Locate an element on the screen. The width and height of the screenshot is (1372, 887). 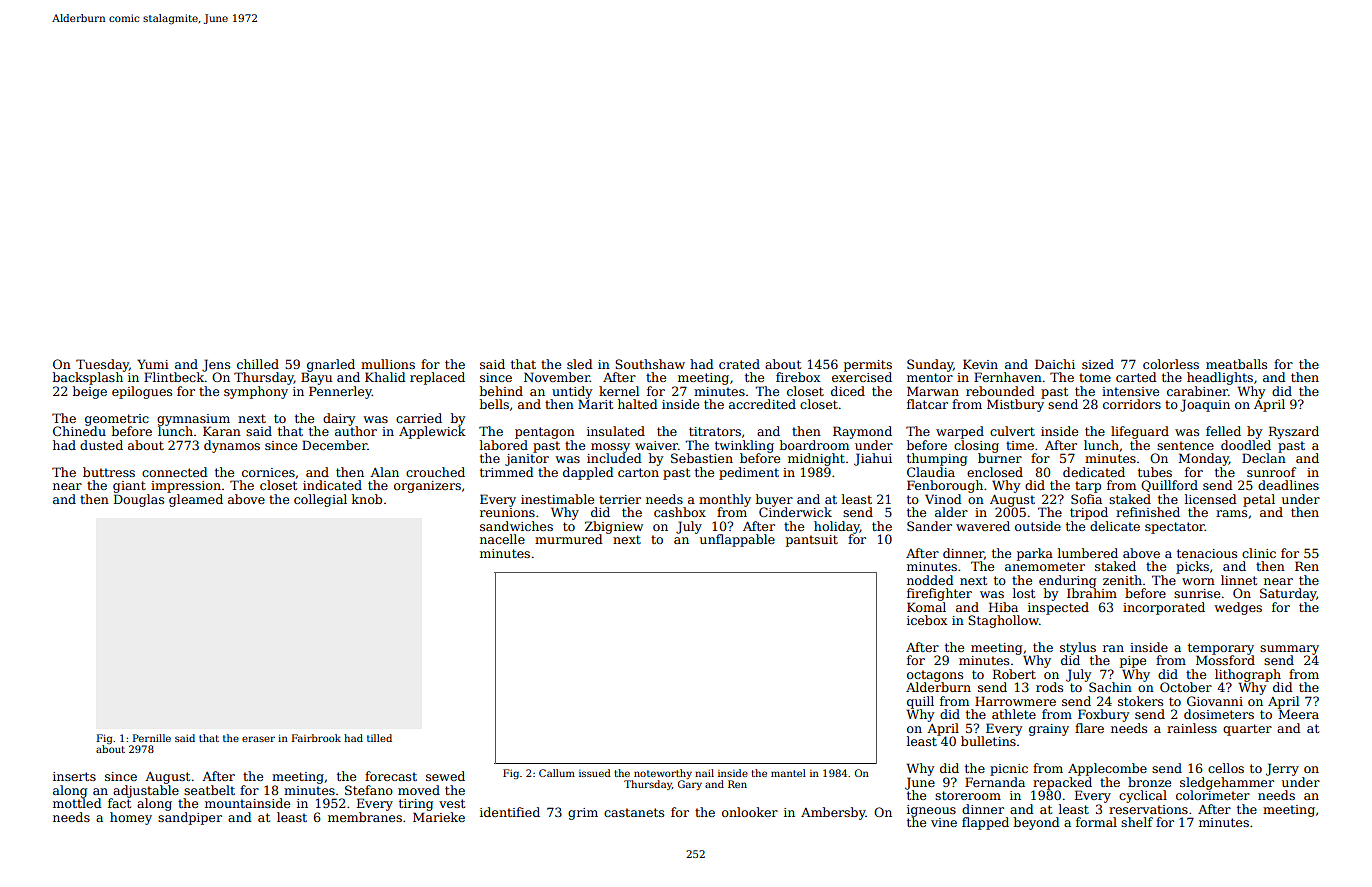
sewed is located at coordinates (445, 776).
